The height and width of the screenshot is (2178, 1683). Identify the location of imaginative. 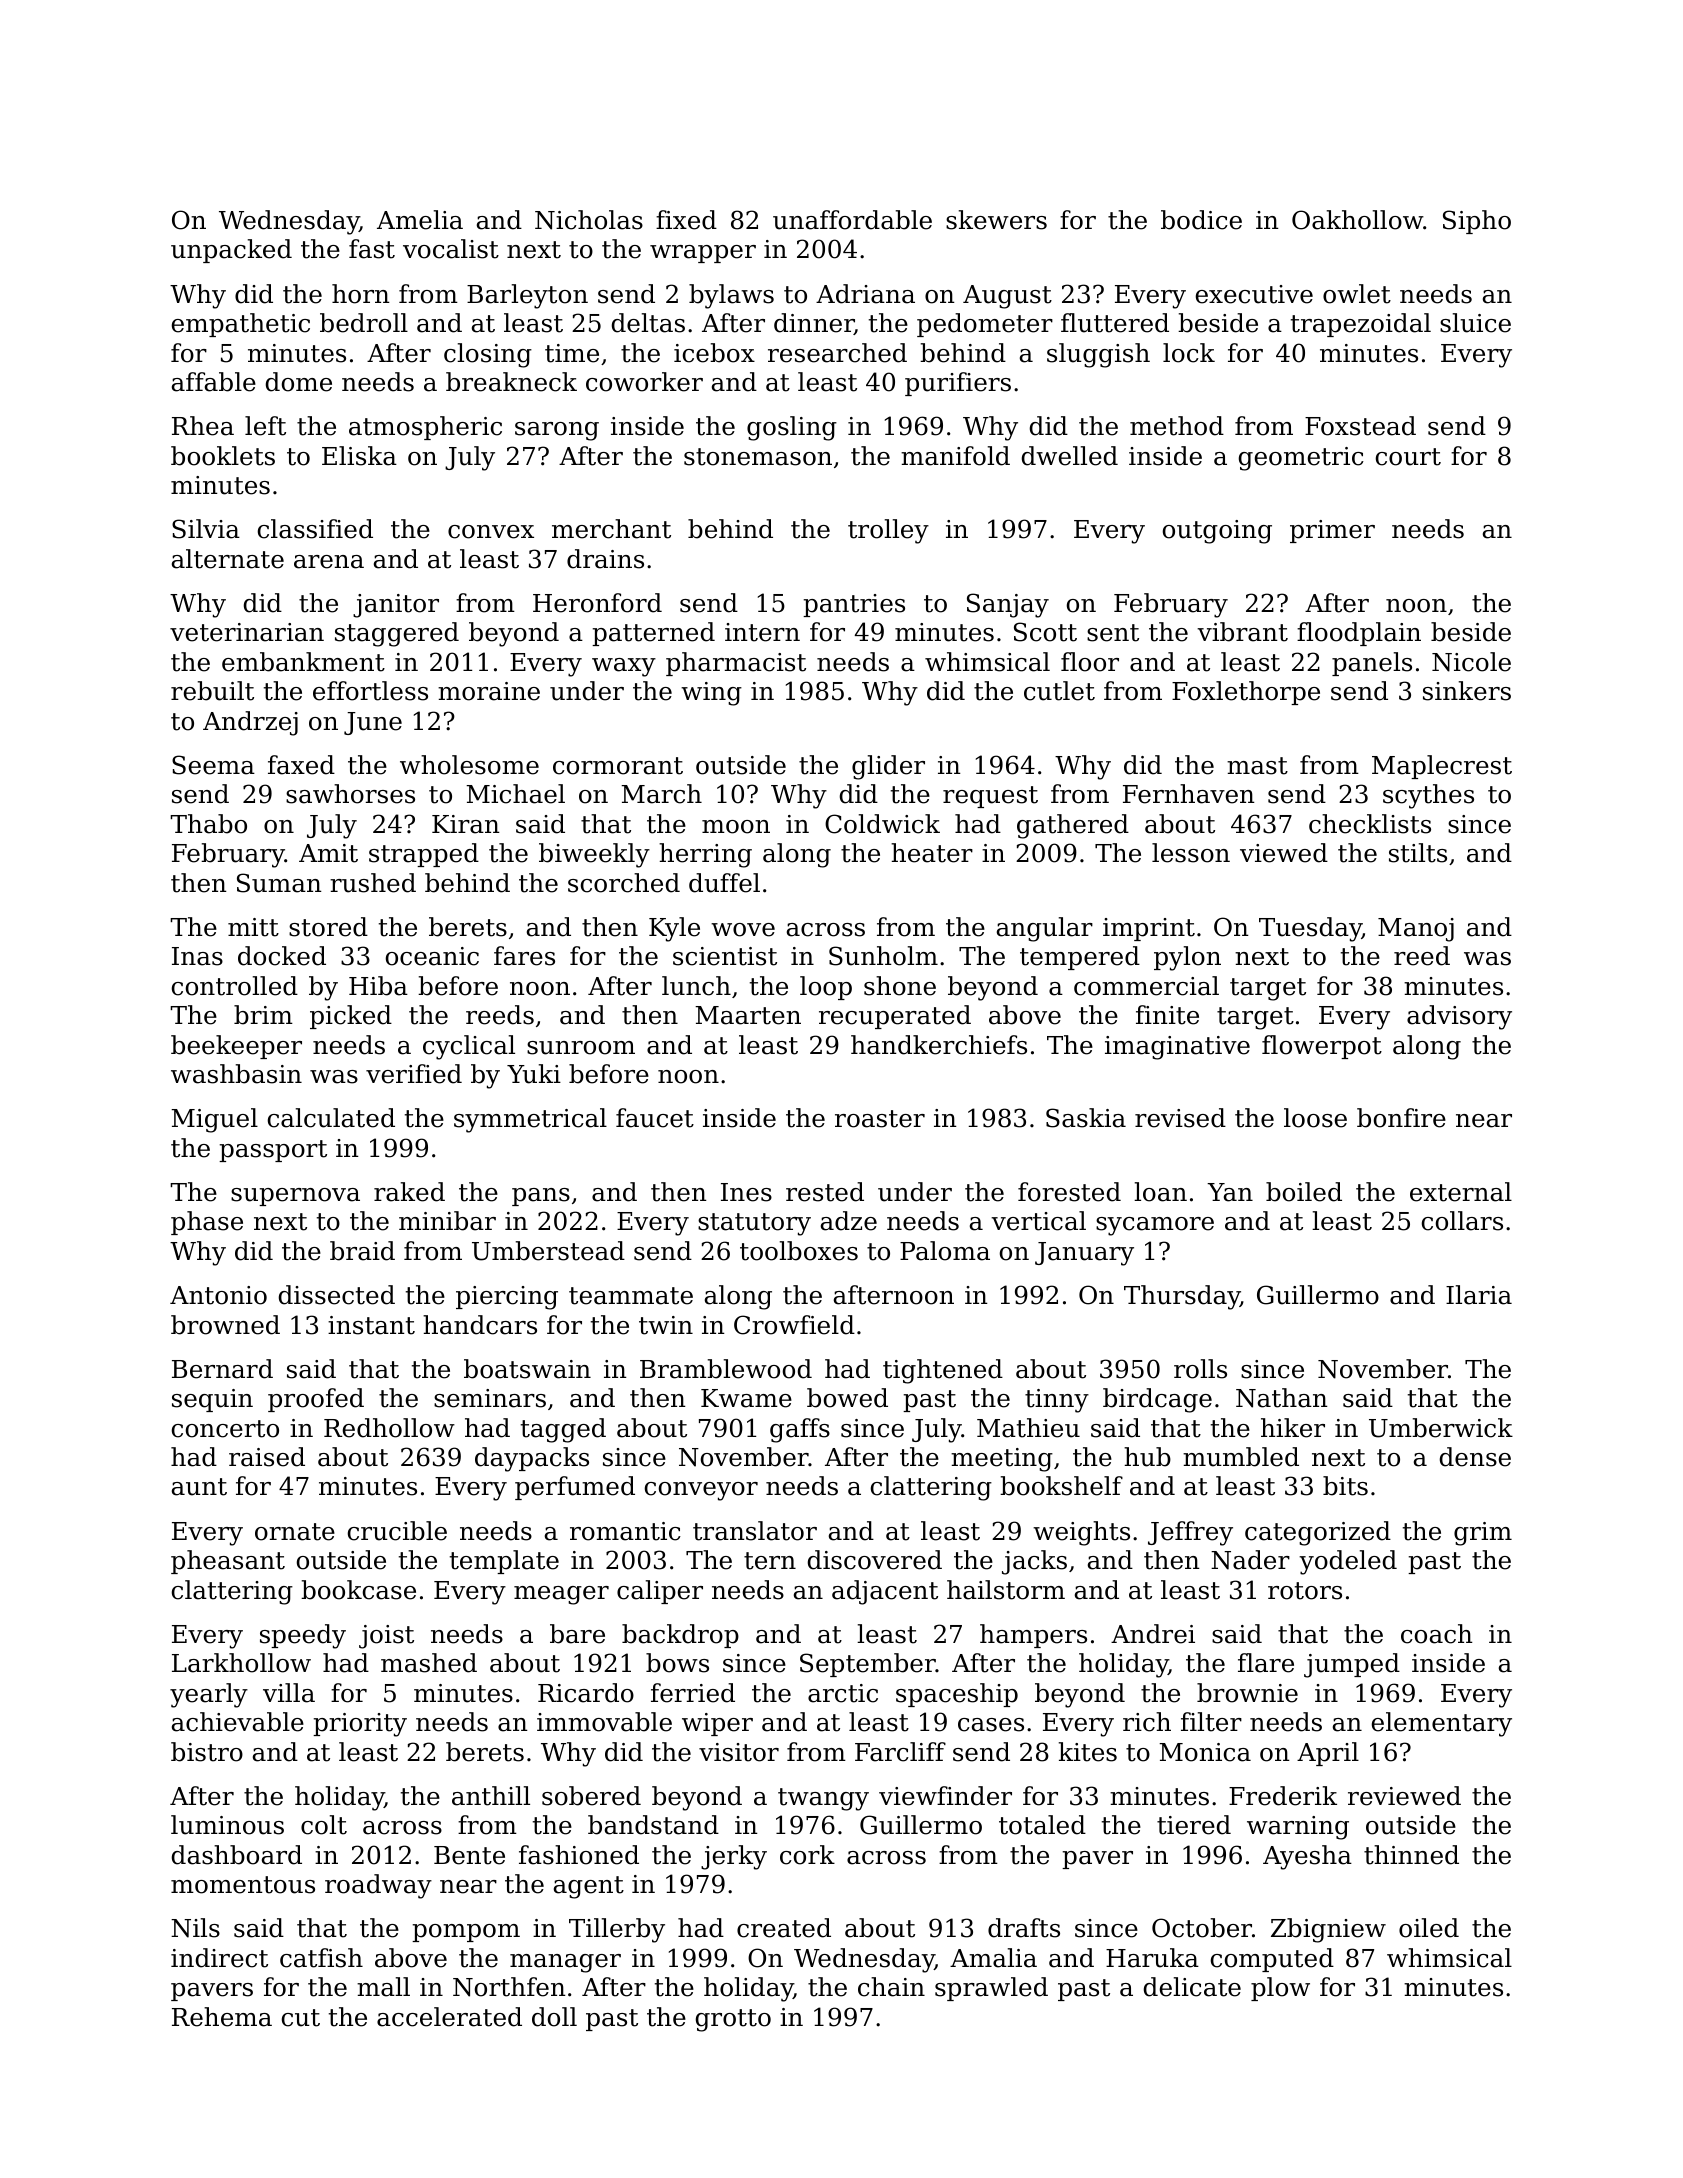
(1177, 1048).
